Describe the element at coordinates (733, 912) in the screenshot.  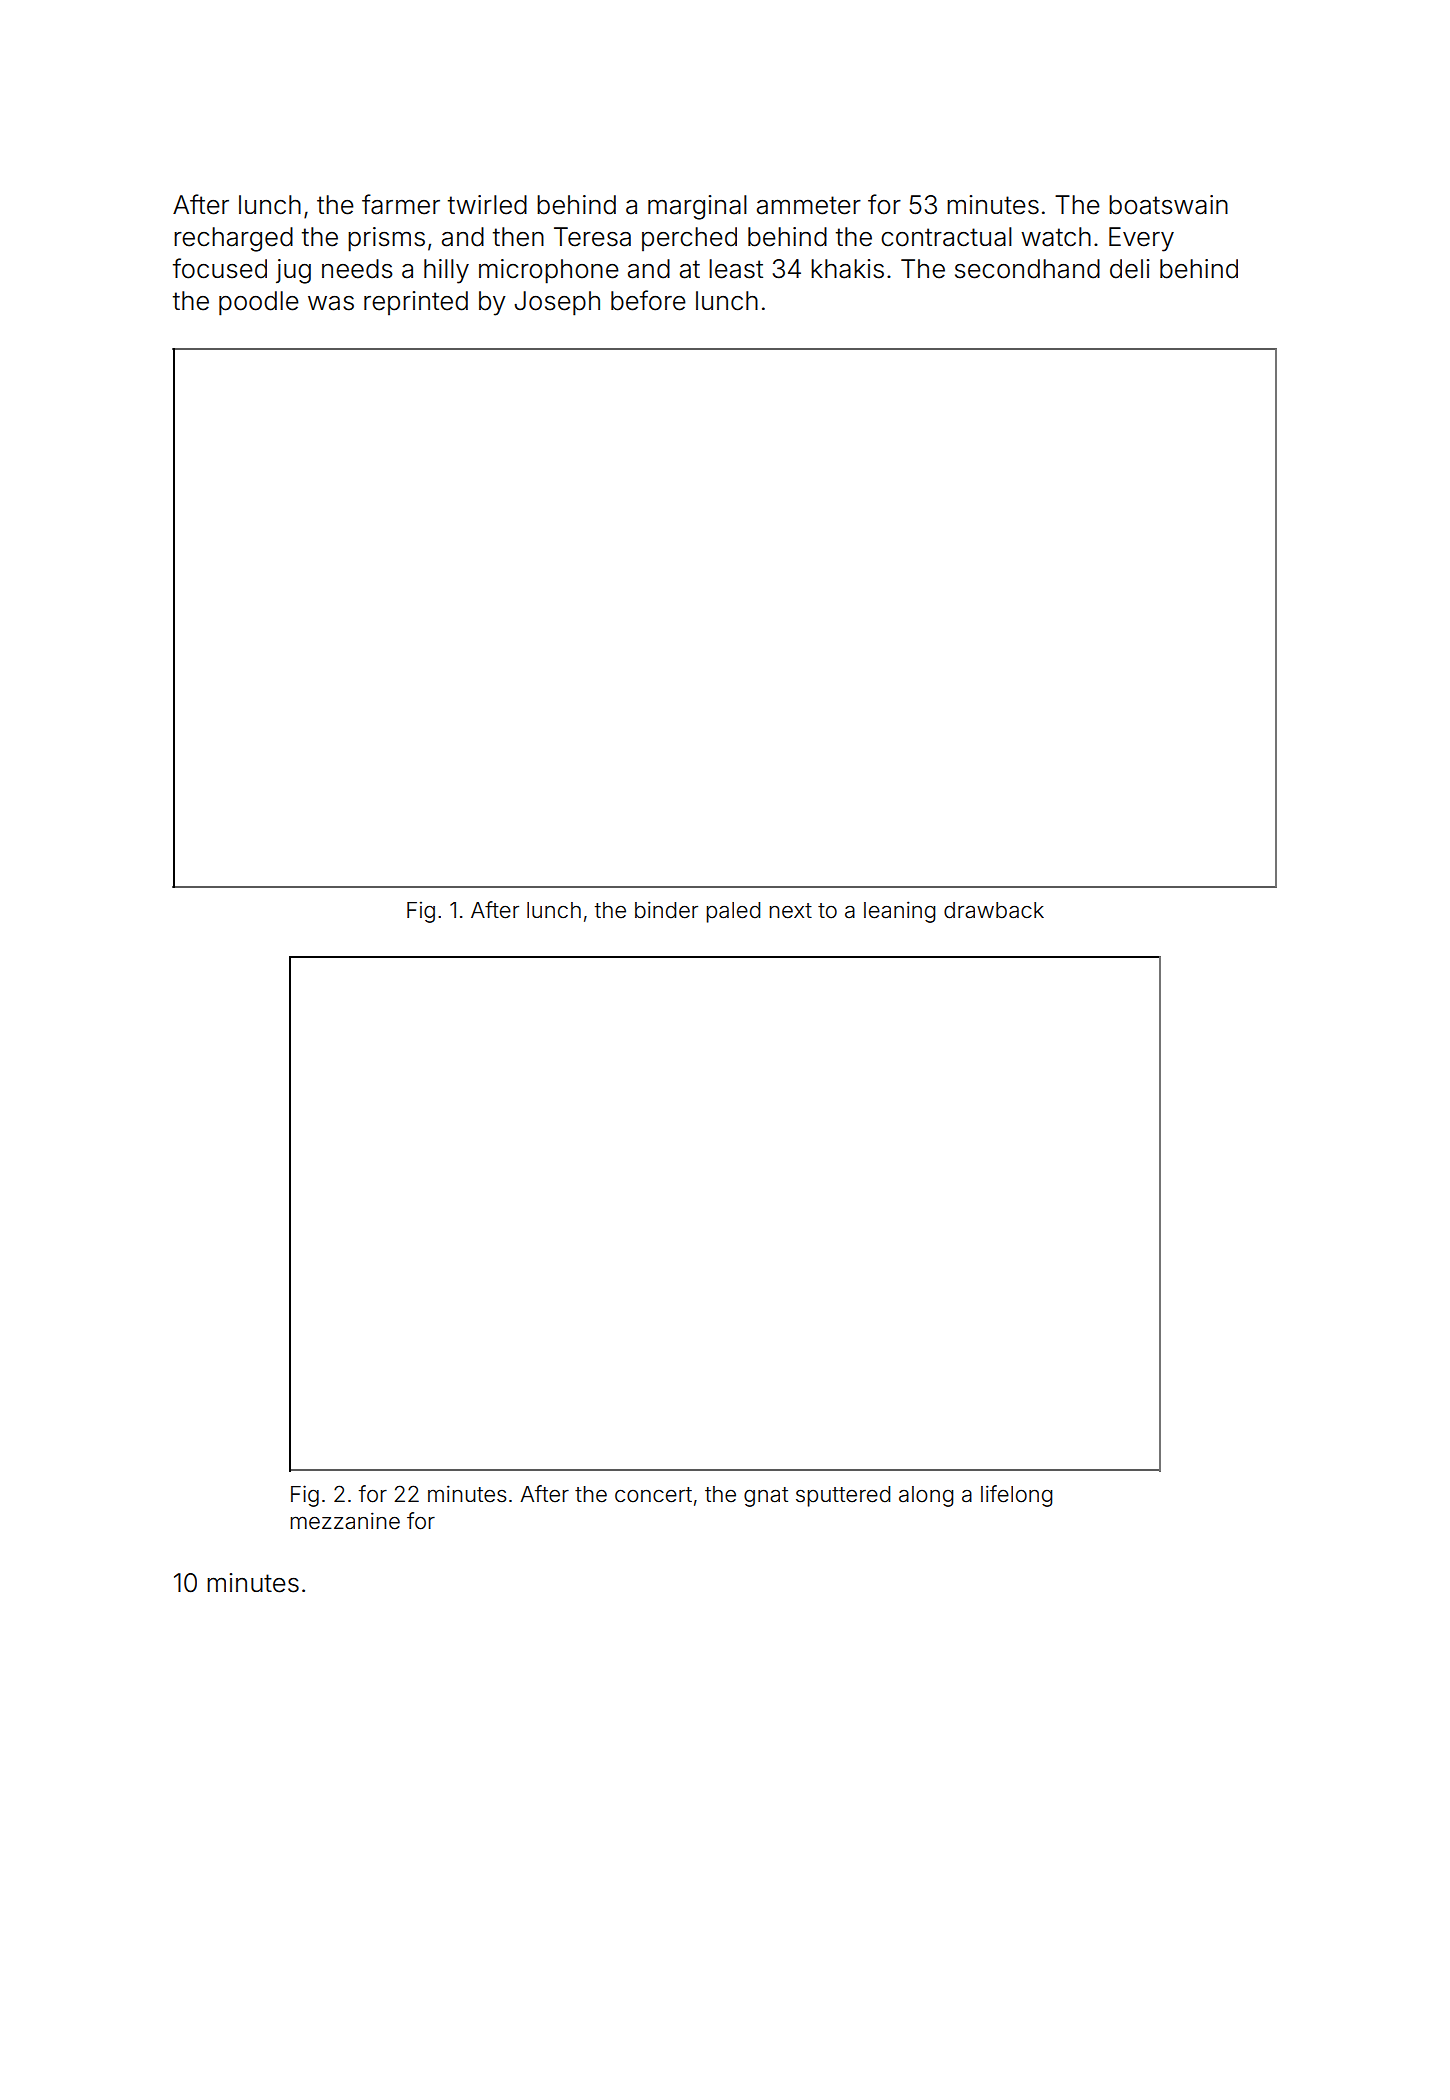
I see `paled` at that location.
